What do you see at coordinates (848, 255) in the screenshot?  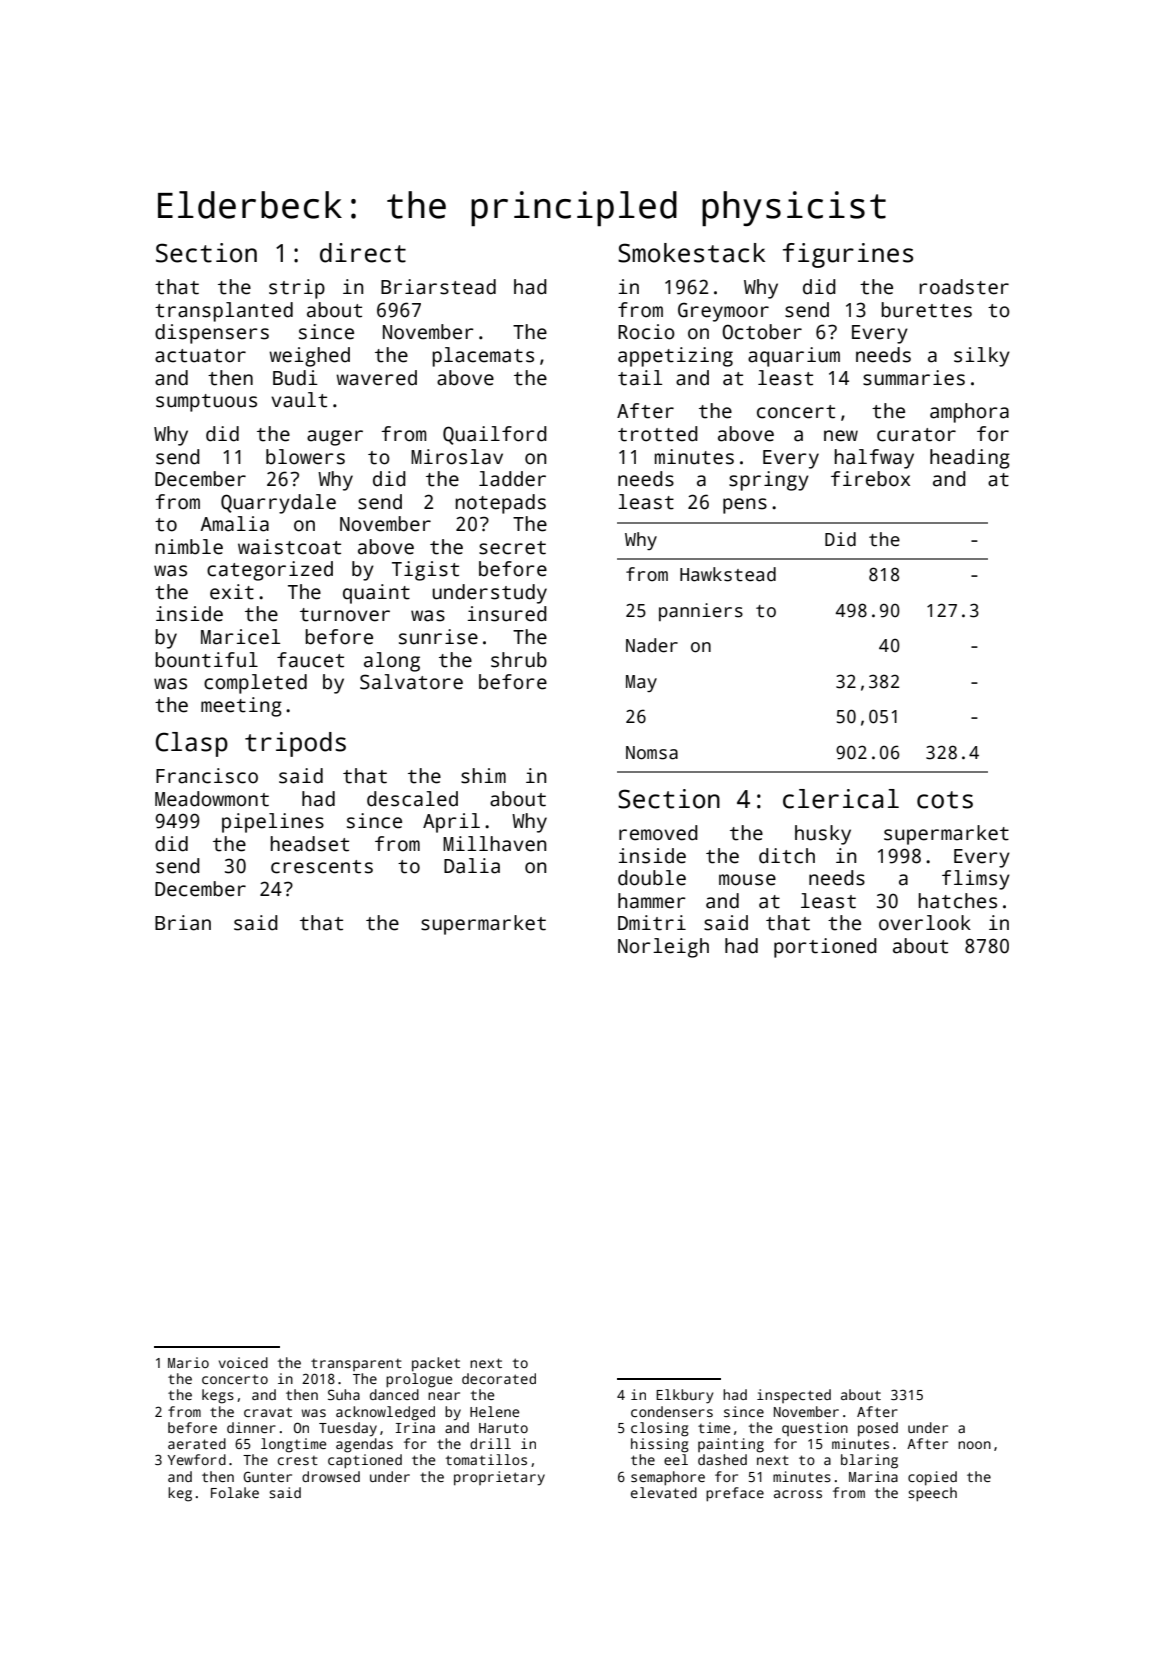 I see `figurines` at bounding box center [848, 255].
